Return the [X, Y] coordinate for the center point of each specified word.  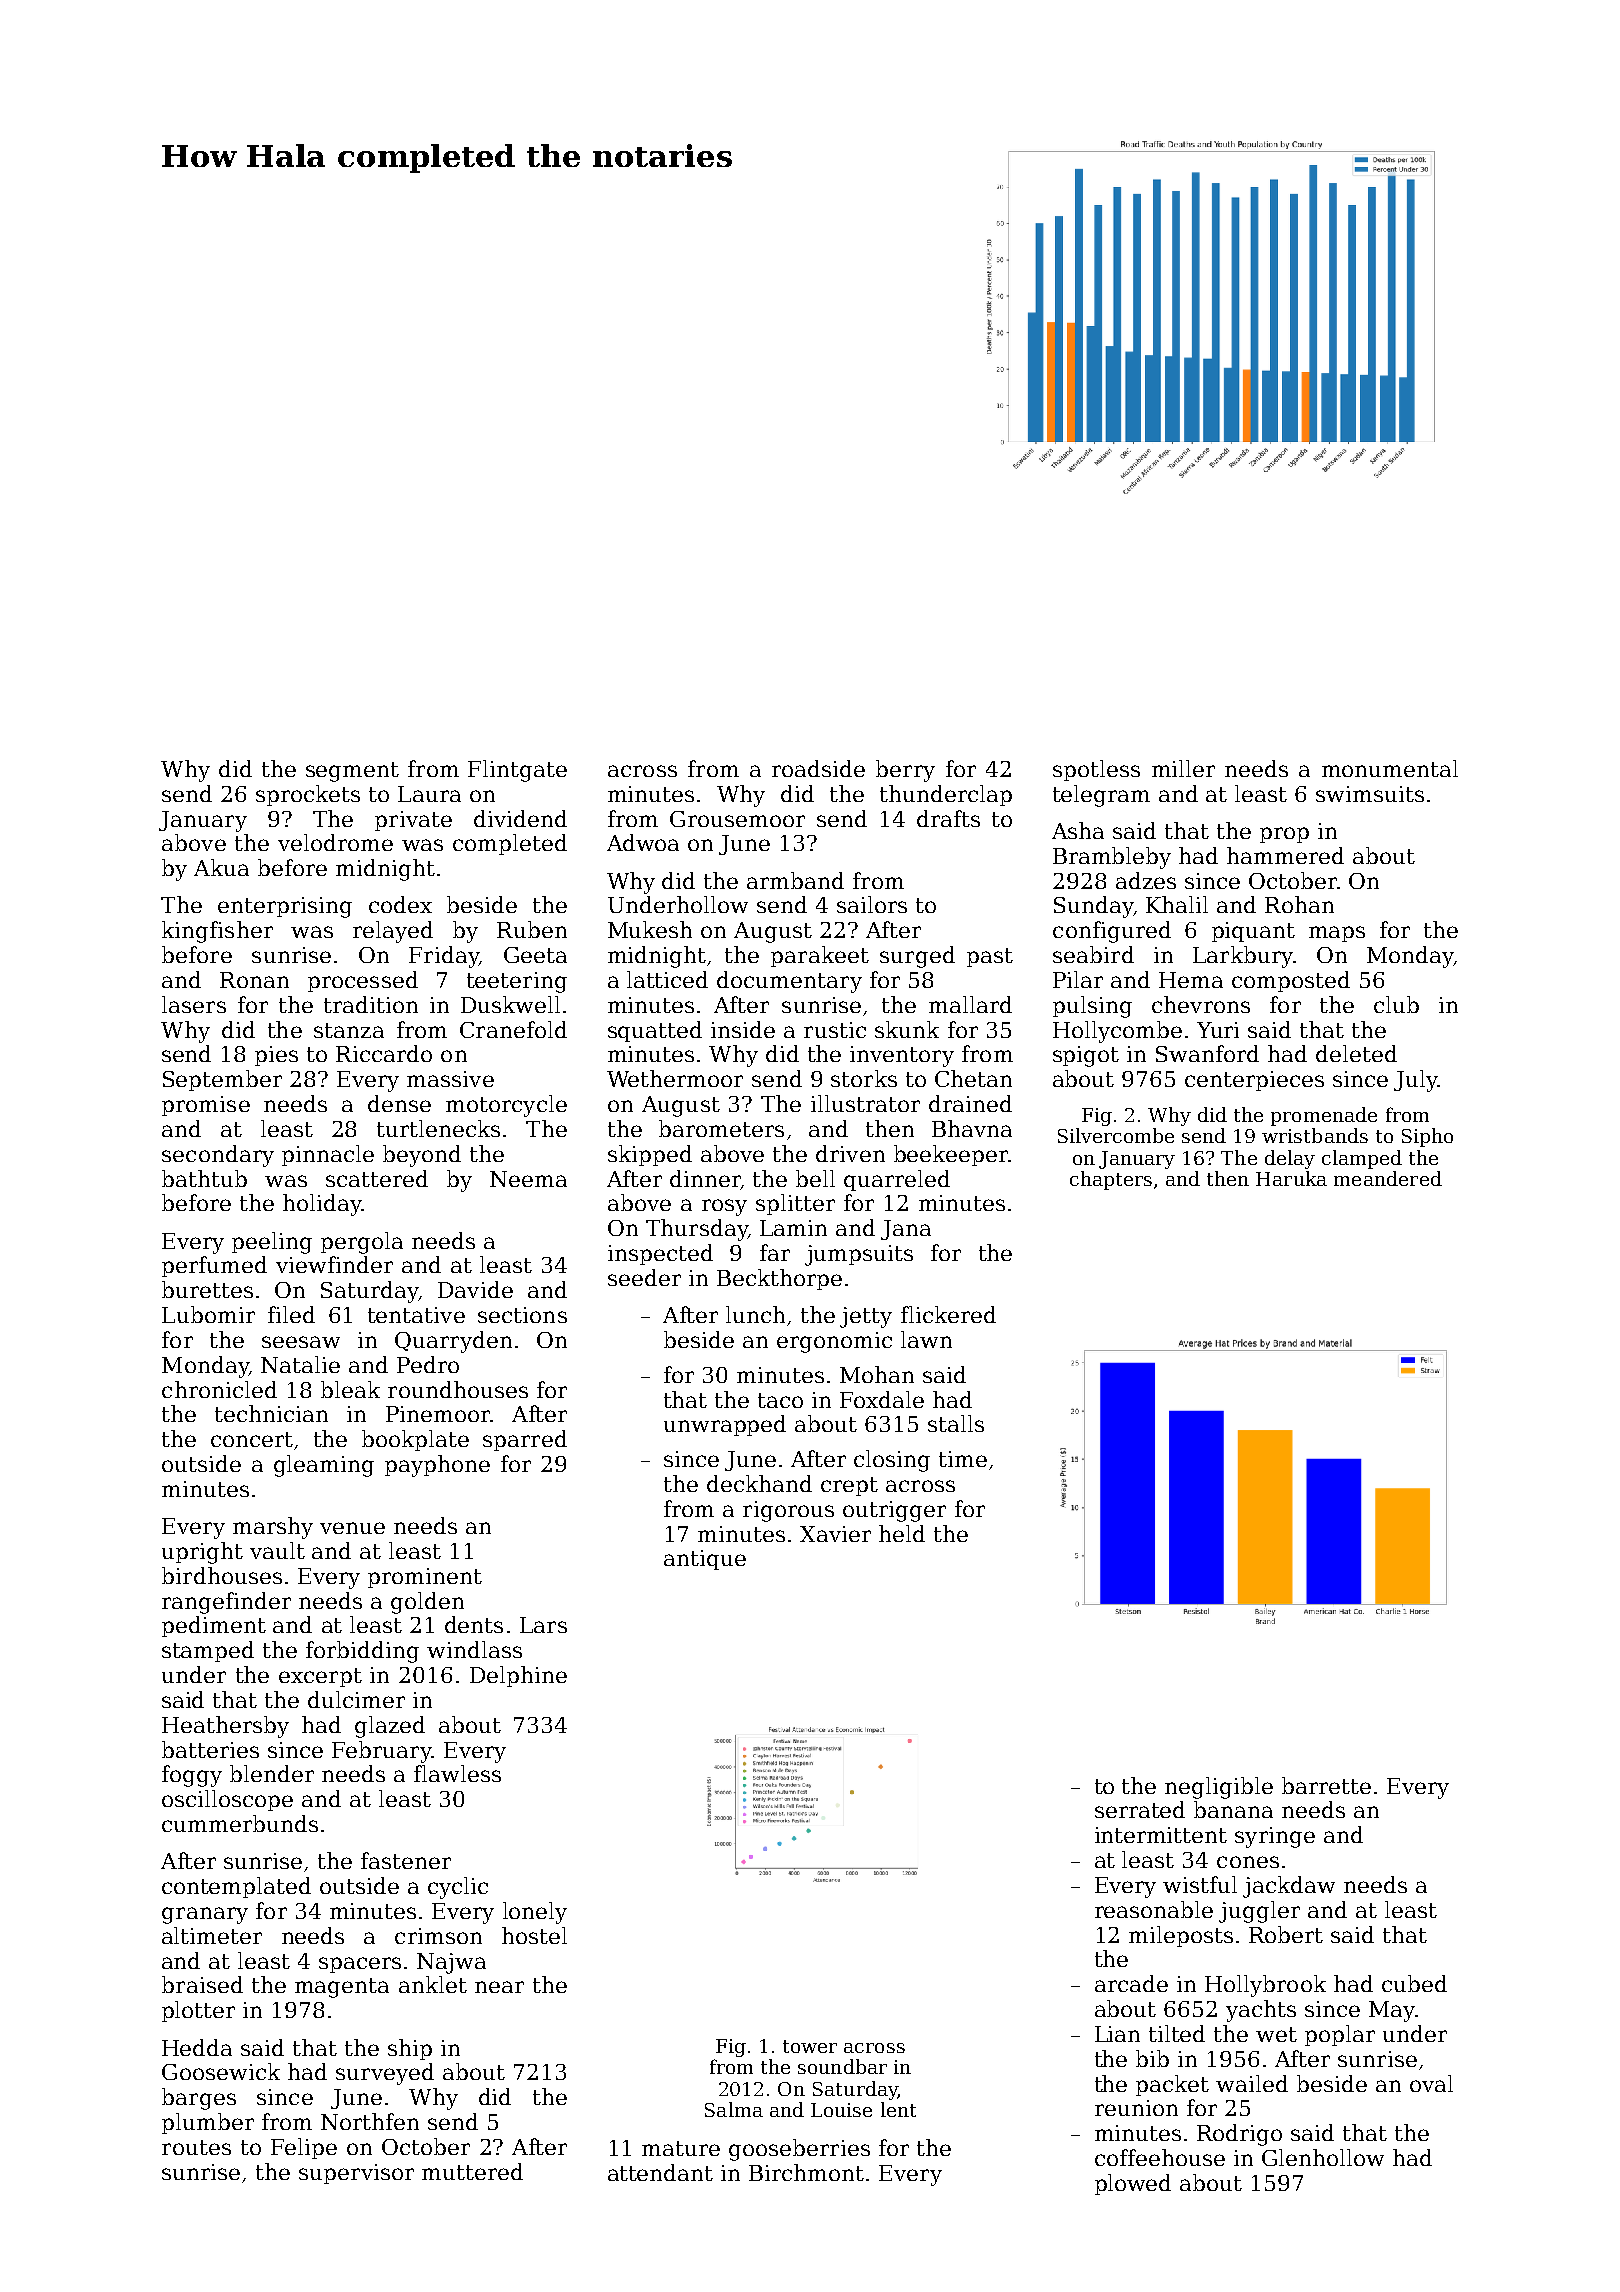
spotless [1096, 770]
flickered [948, 1314]
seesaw [301, 1342]
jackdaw [1289, 1887]
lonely [535, 1913]
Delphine [518, 1676]
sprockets [308, 795]
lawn [926, 1339]
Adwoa [643, 842]
